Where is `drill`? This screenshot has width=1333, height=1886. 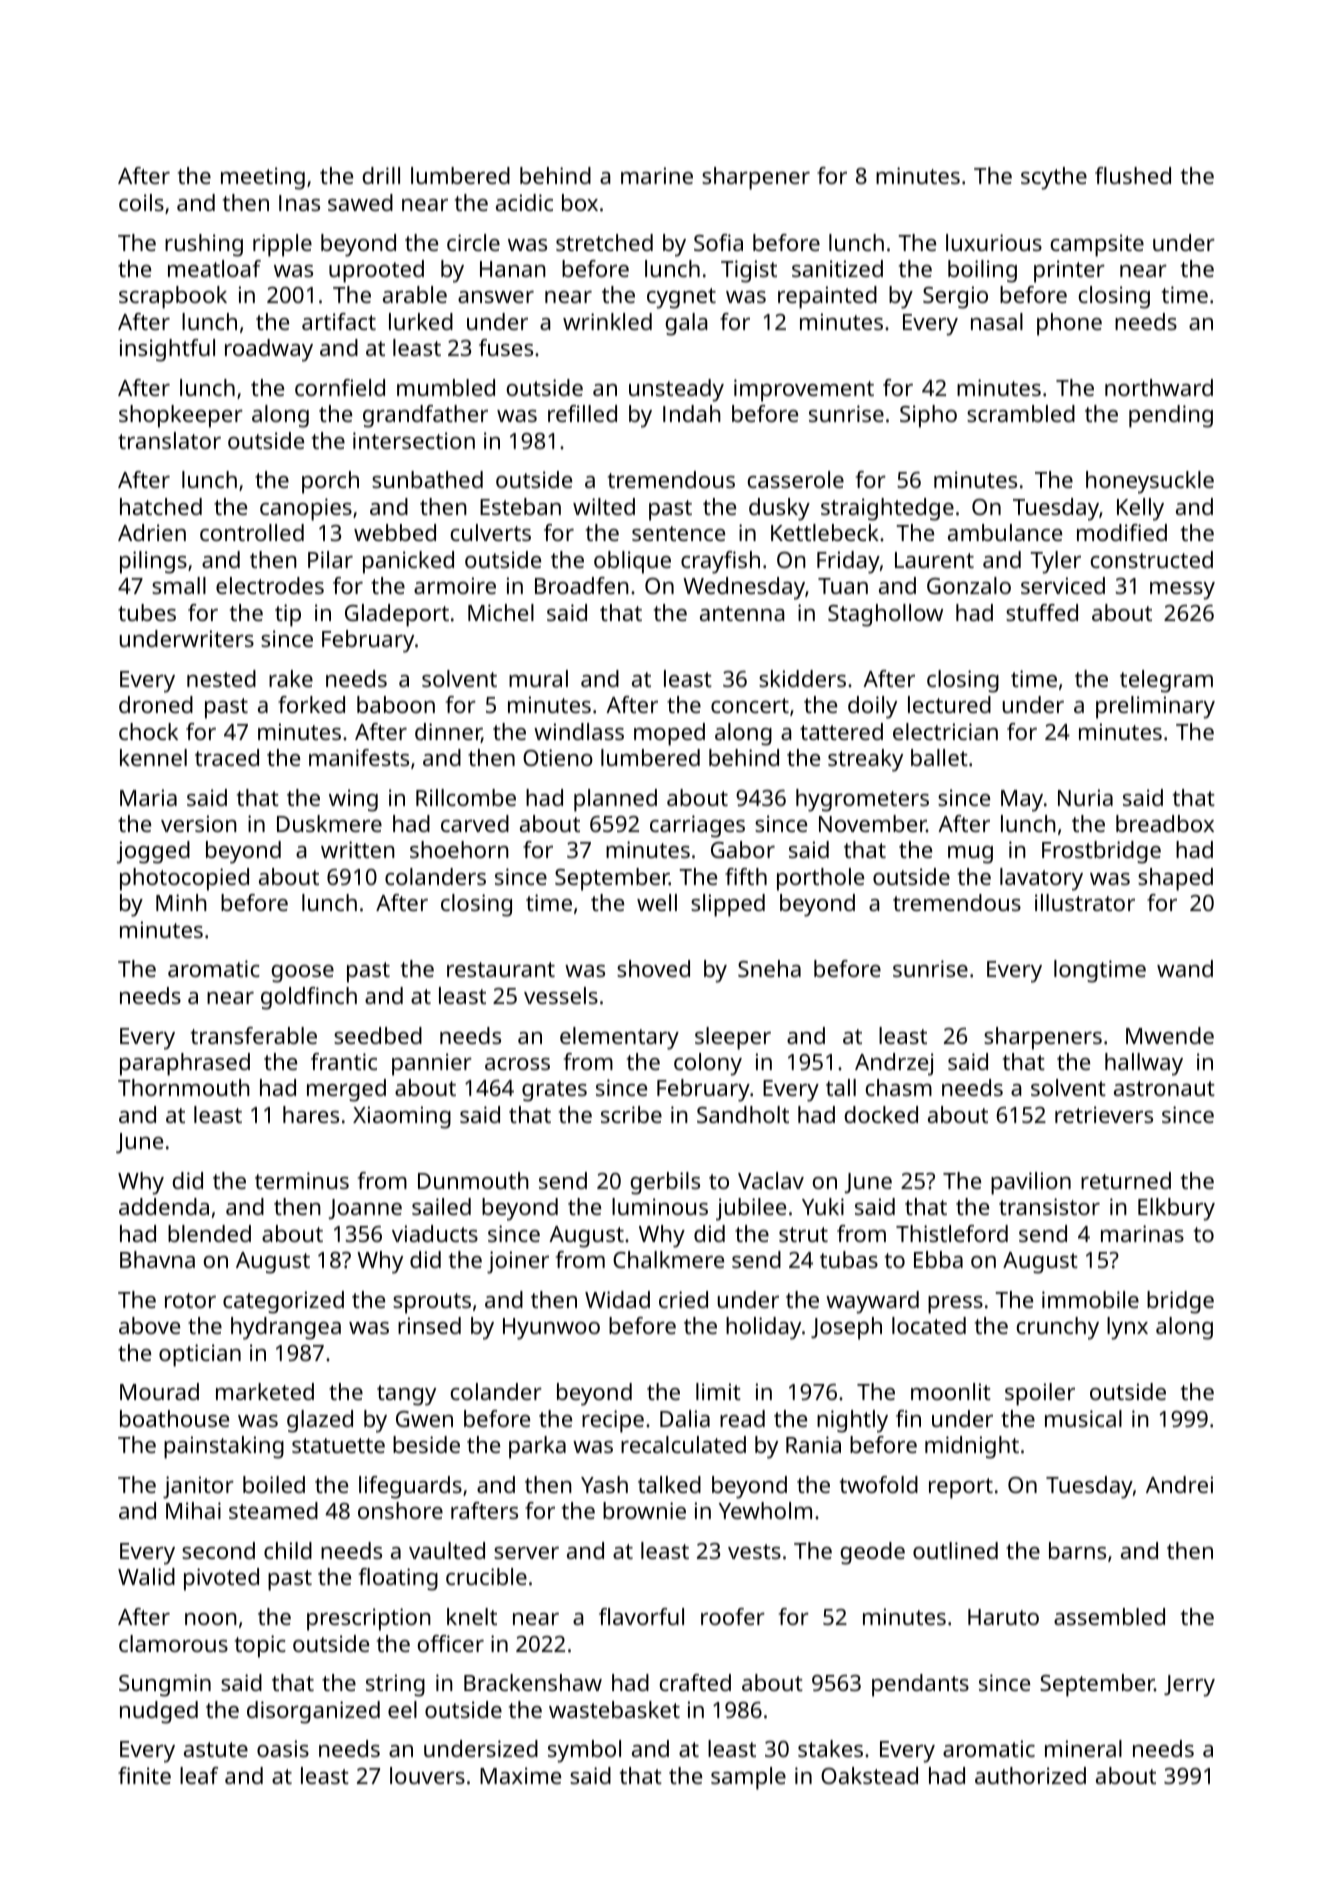
drill is located at coordinates (381, 175).
